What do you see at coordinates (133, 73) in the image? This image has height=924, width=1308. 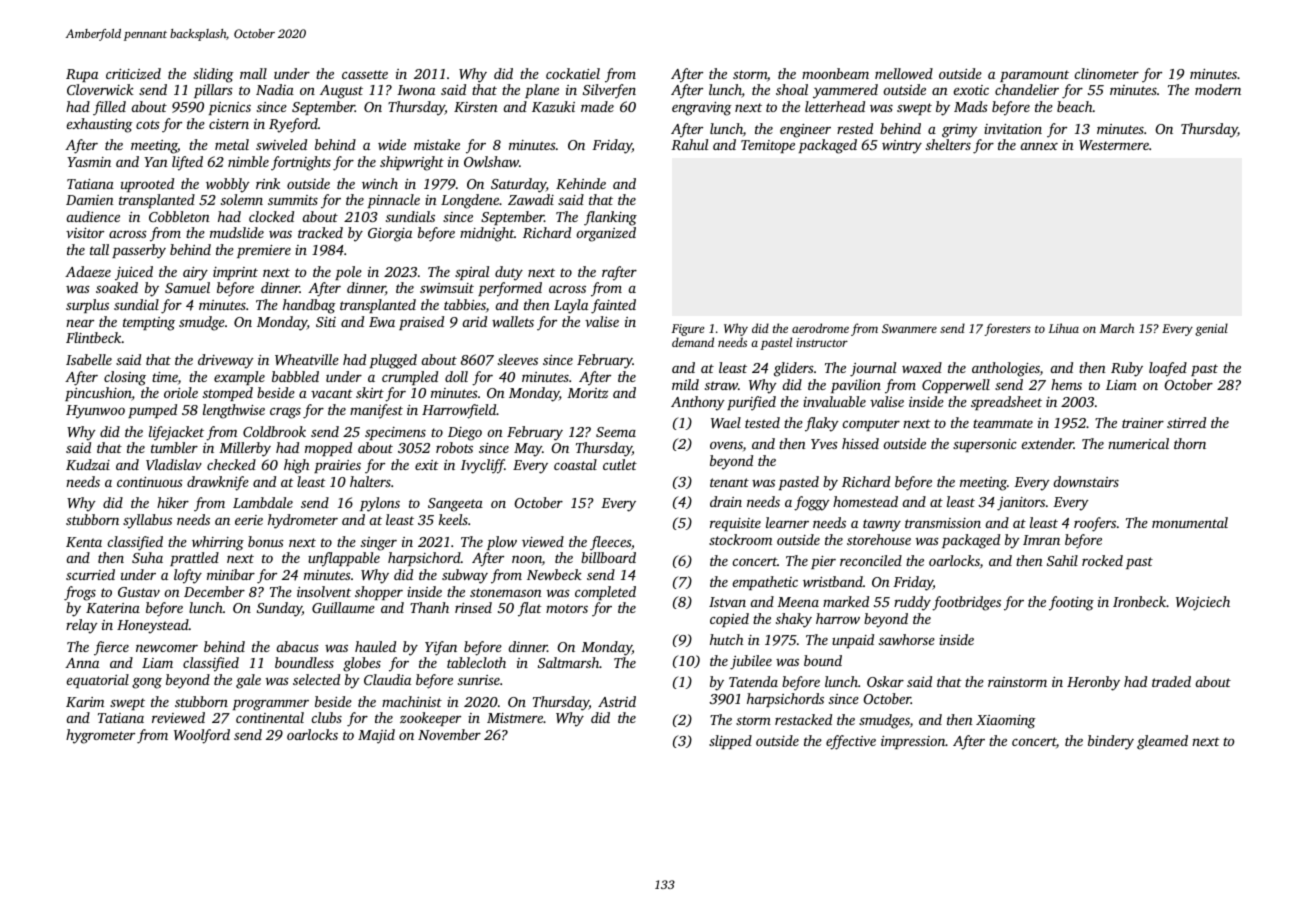 I see `criticized` at bounding box center [133, 73].
